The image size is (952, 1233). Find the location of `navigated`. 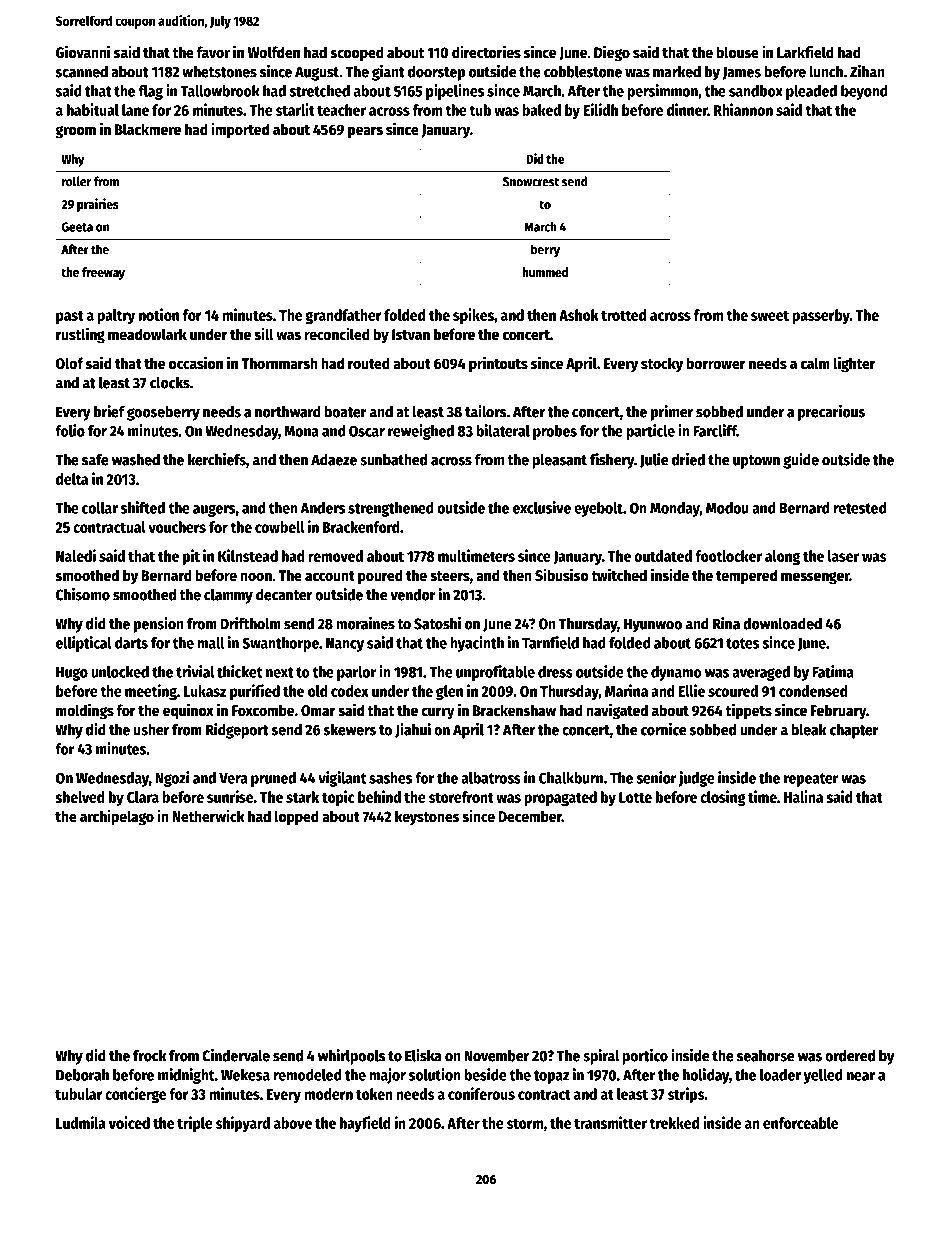

navigated is located at coordinates (617, 711).
